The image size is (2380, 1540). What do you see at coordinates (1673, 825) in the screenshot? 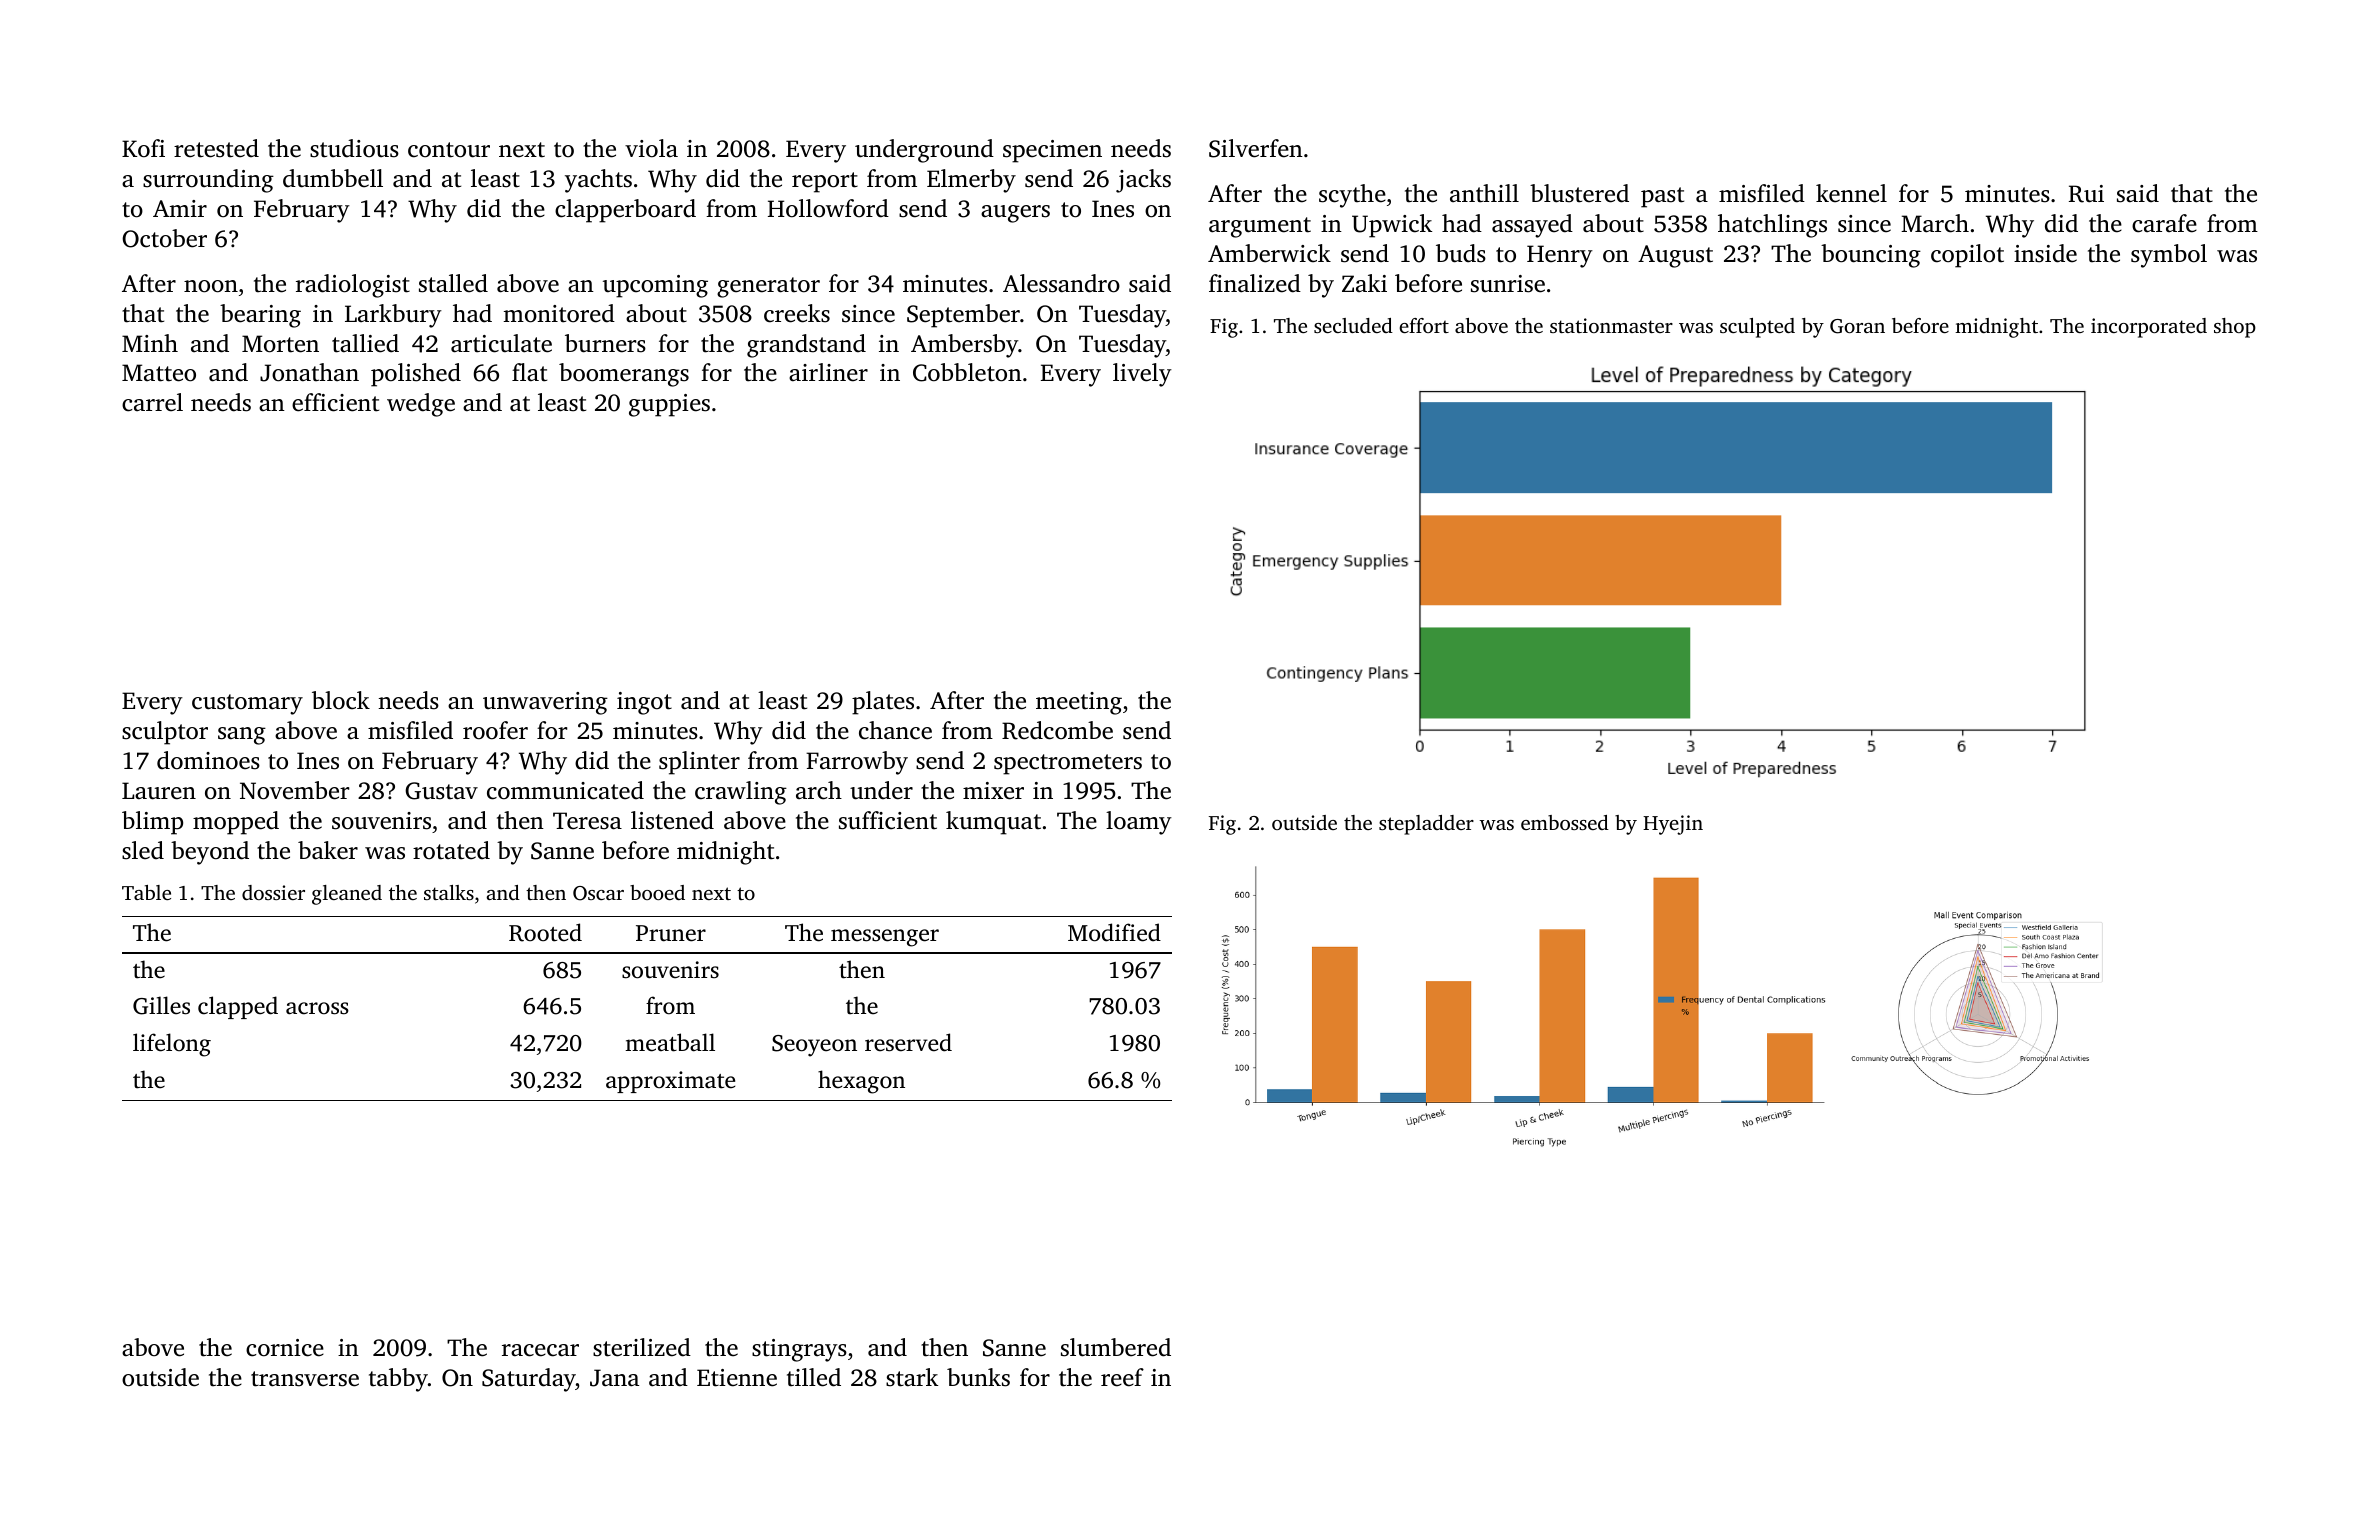
I see `Hyejin` at bounding box center [1673, 825].
